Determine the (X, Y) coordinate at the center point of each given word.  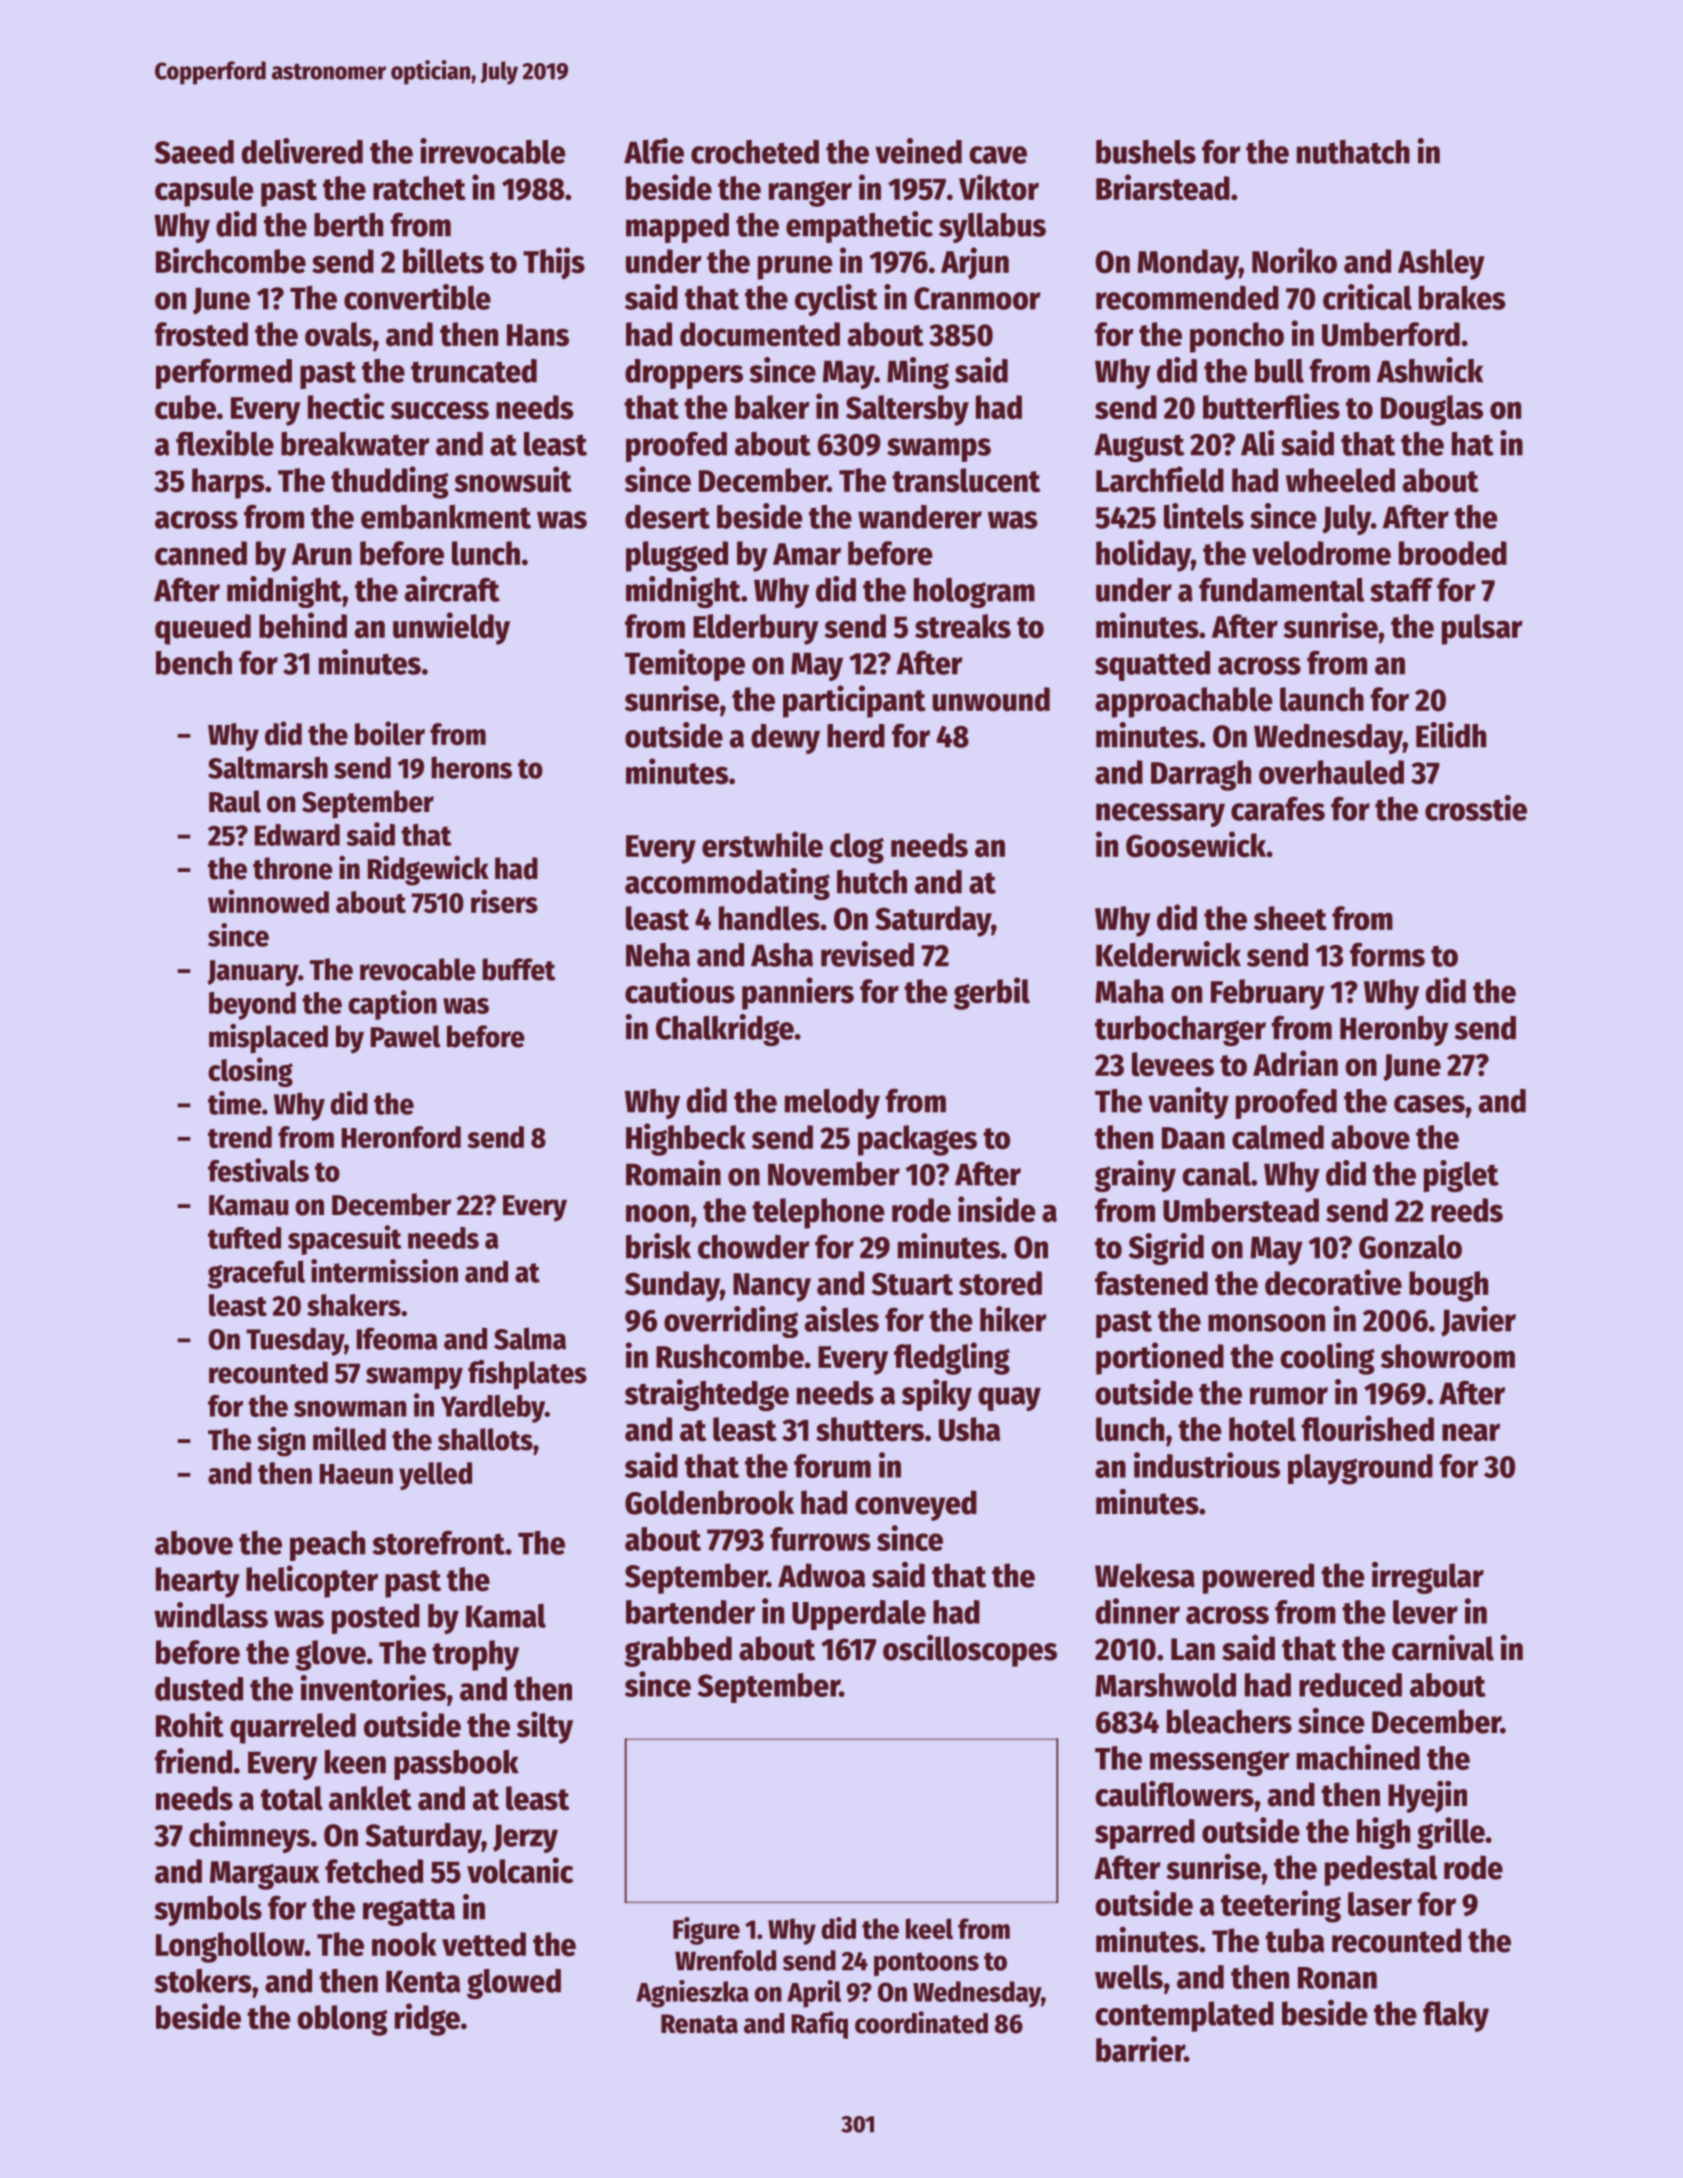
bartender (690, 1612)
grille (1451, 1833)
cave (998, 155)
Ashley (1441, 264)
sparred (1145, 1834)
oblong (342, 2020)
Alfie (654, 151)
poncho (1237, 337)
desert (667, 517)
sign (281, 1442)
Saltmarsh (268, 767)
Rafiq (819, 2025)
